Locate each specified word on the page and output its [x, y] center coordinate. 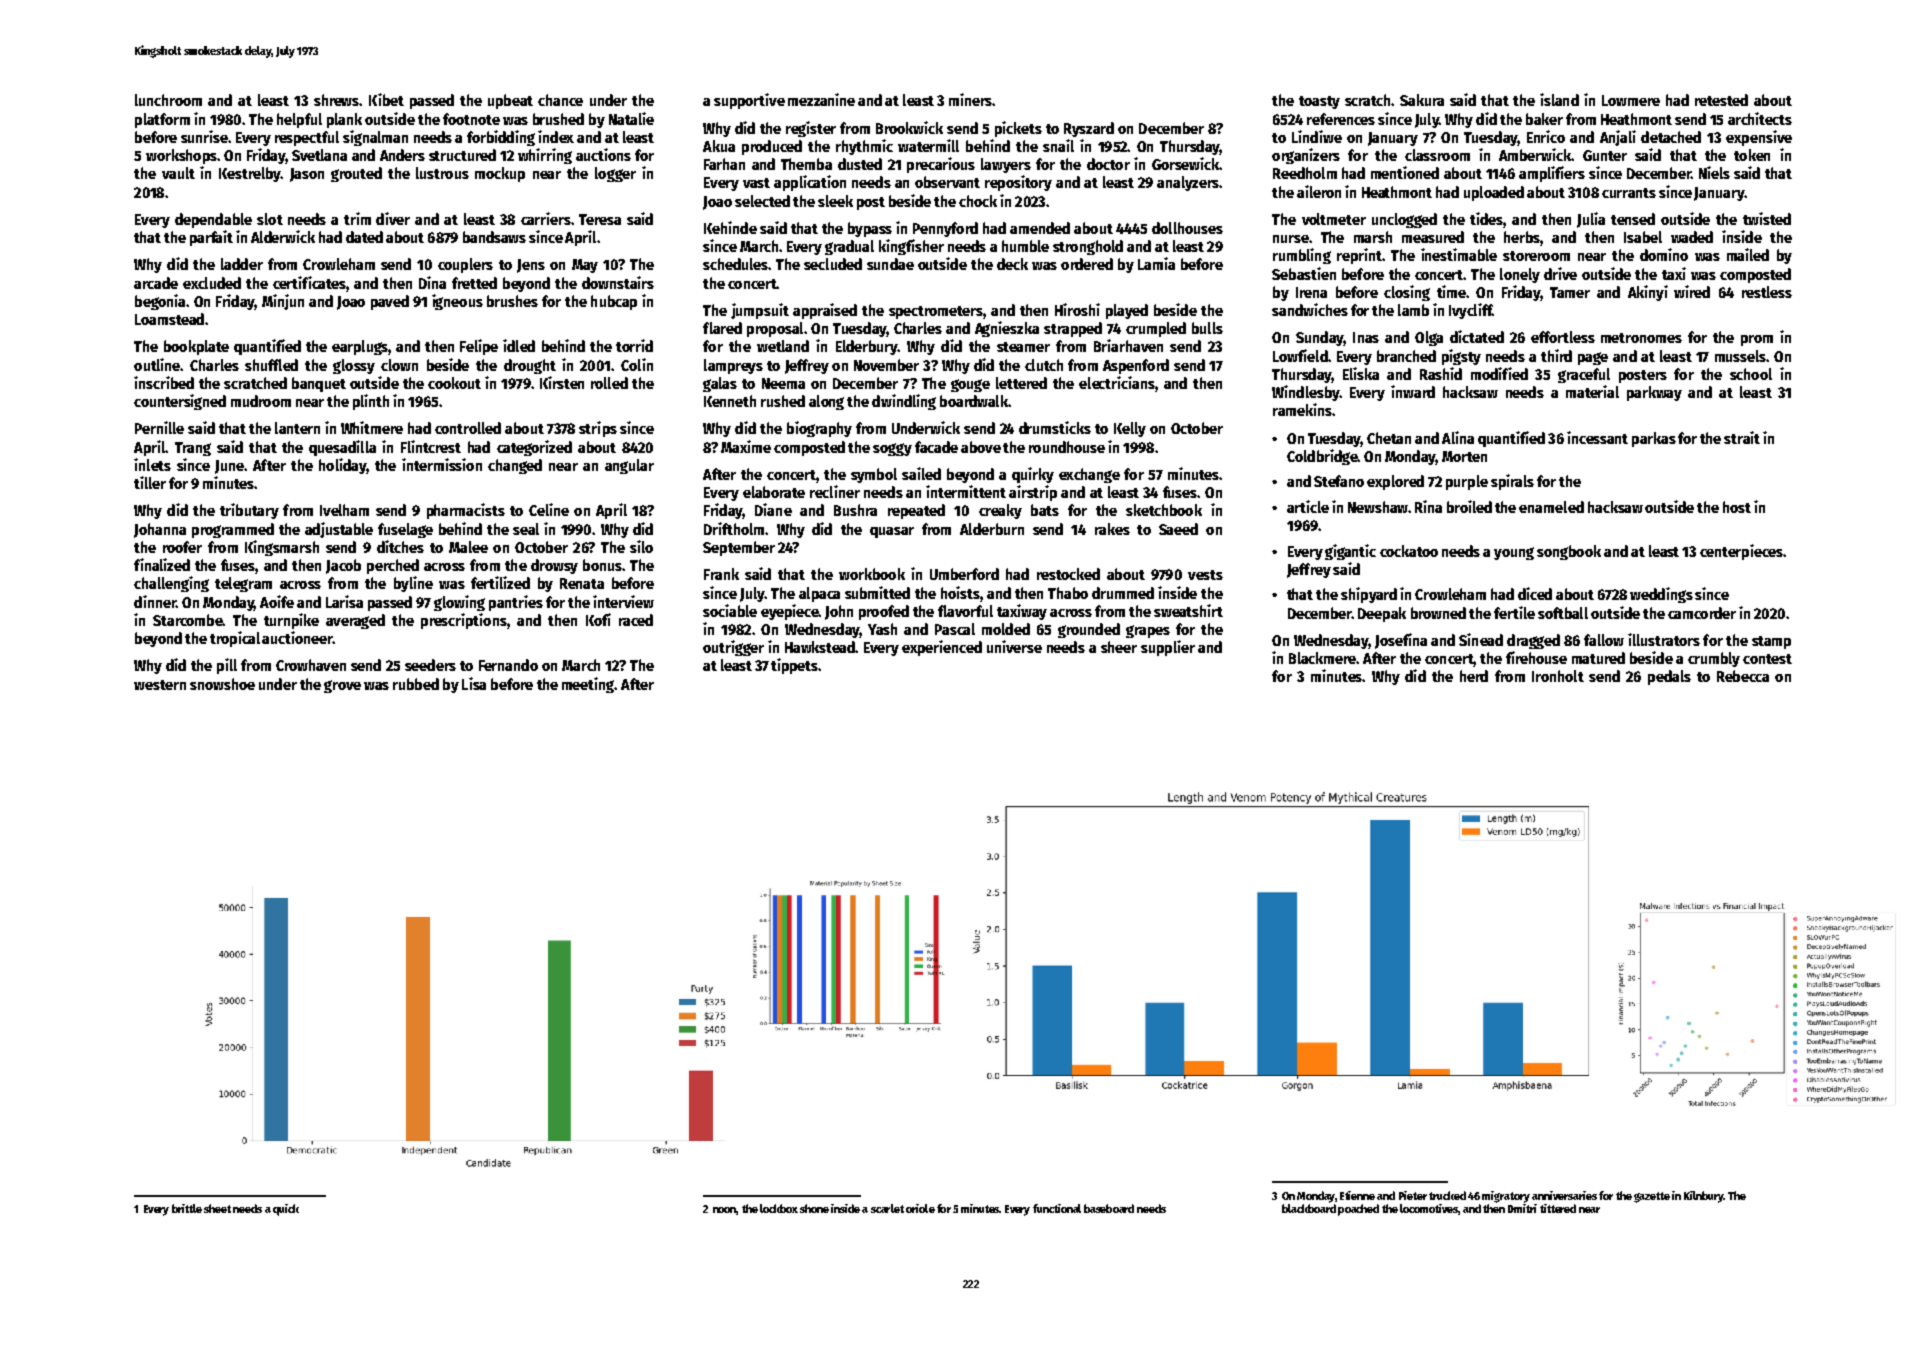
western [160, 685]
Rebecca [1743, 676]
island [1559, 99]
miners [970, 99]
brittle [187, 1208]
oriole [920, 1208]
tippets [795, 666]
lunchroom [168, 100]
